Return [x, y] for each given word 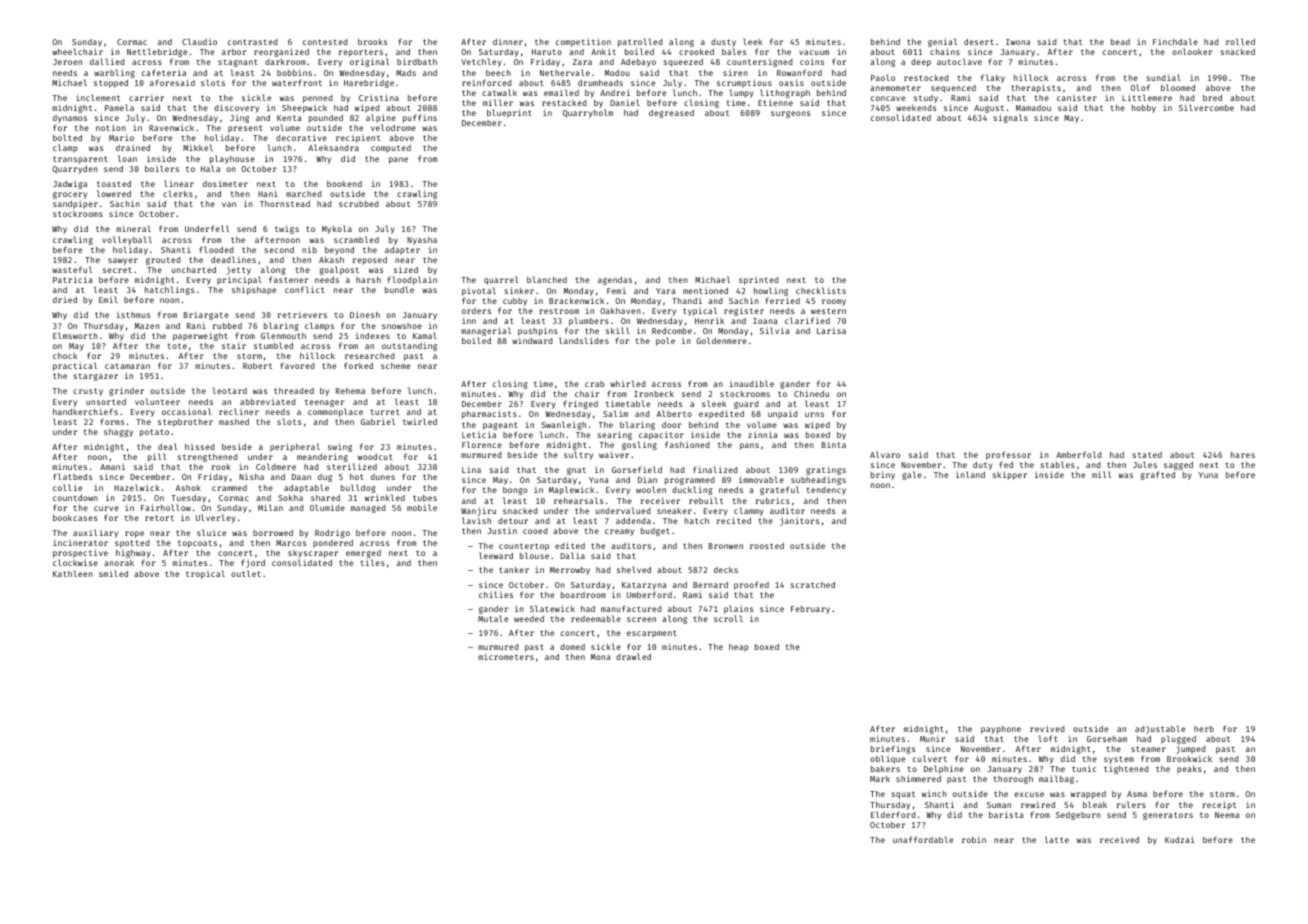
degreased [671, 114]
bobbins [294, 72]
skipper [1009, 475]
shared [325, 498]
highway [133, 554]
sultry [578, 455]
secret [117, 270]
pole [665, 341]
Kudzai [1179, 839]
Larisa [831, 330]
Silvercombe [1206, 107]
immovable [761, 479]
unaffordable [923, 839]
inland [970, 474]
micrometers [506, 656]
